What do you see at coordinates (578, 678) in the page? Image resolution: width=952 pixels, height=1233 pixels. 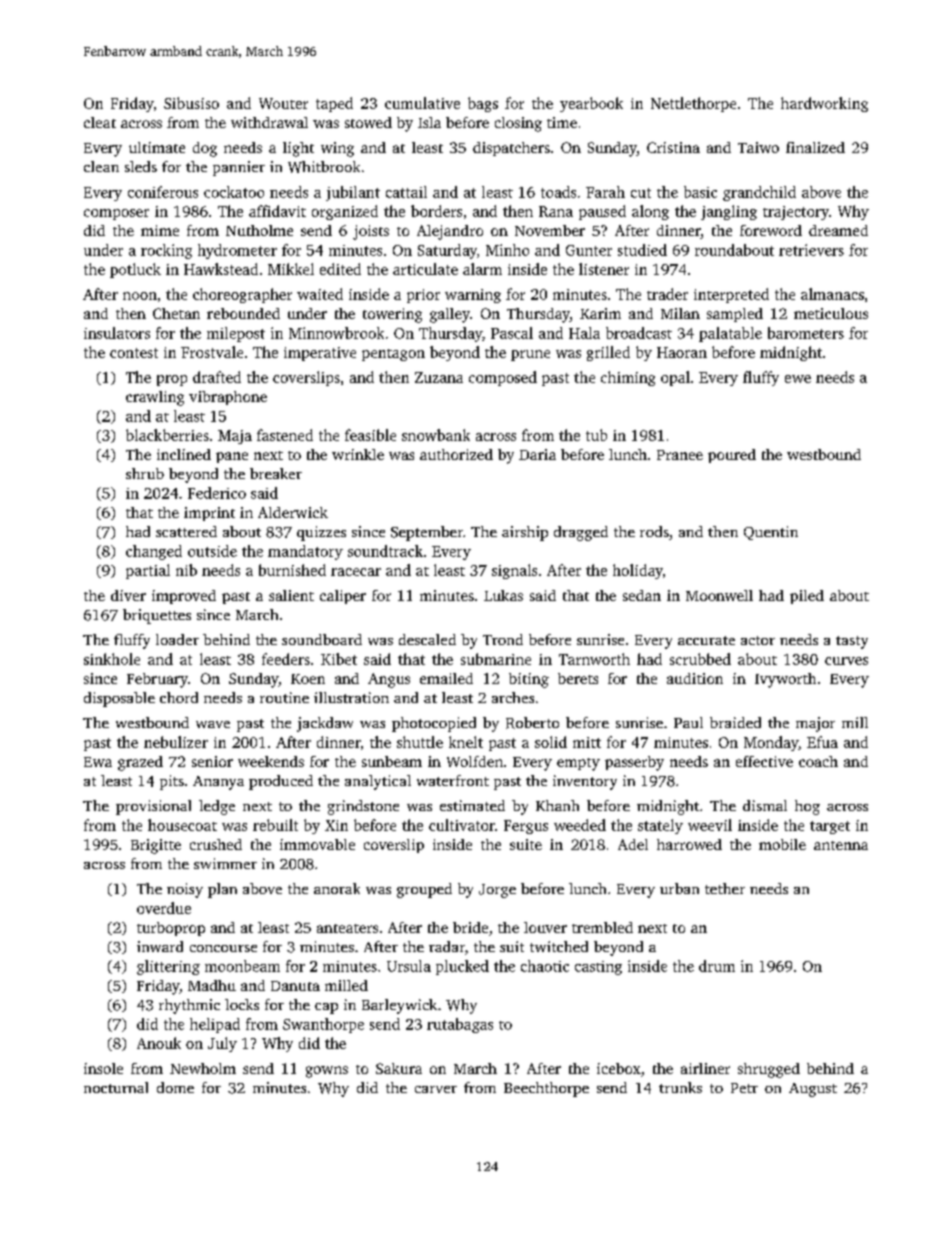 I see `berets` at bounding box center [578, 678].
